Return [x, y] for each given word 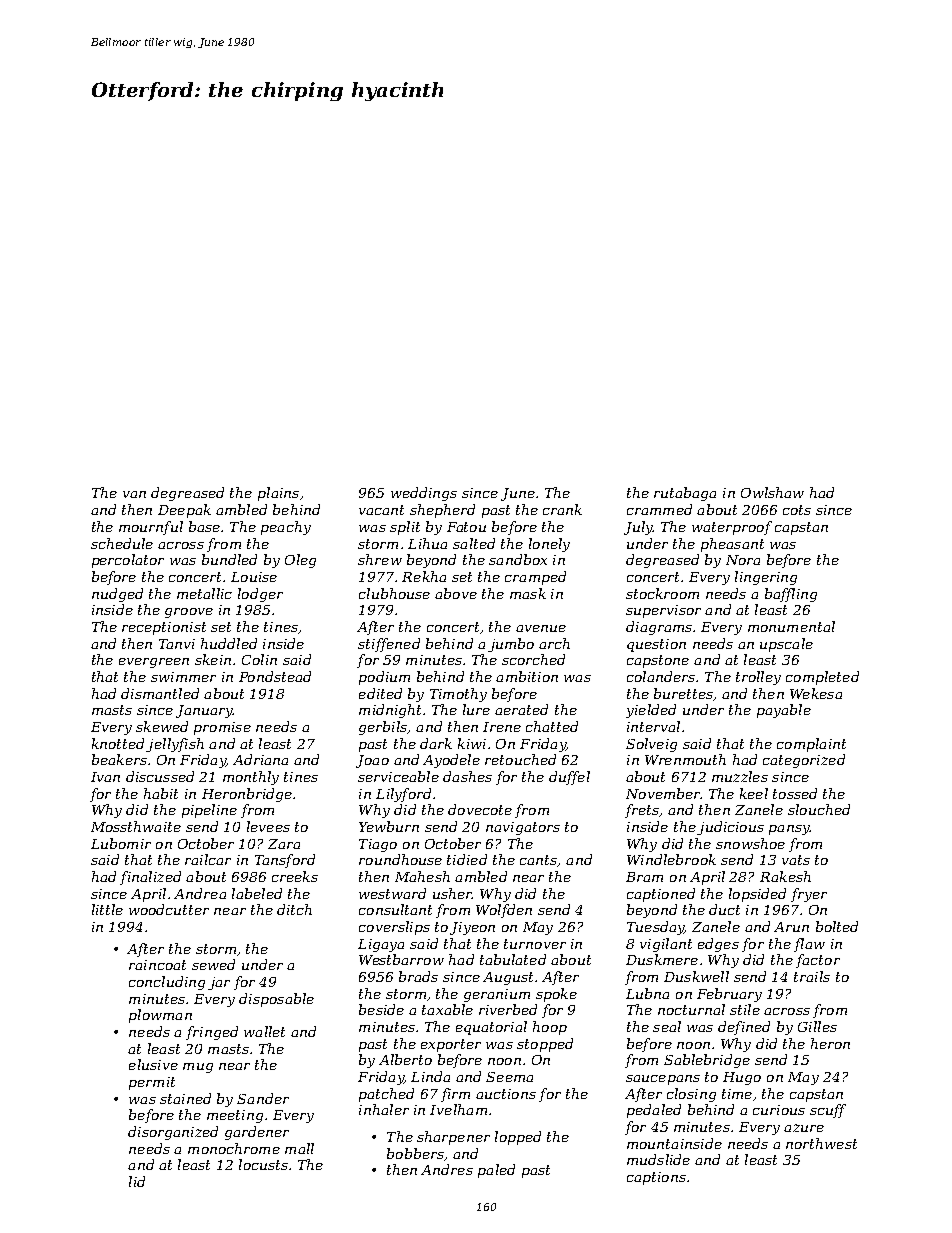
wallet [264, 1031]
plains [278, 494]
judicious [730, 828]
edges [718, 945]
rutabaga [685, 494]
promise [222, 728]
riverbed [508, 1009]
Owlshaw [772, 492]
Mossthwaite [136, 826]
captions [656, 1178]
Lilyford [403, 795]
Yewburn [389, 826]
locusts [263, 1164]
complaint [811, 745]
